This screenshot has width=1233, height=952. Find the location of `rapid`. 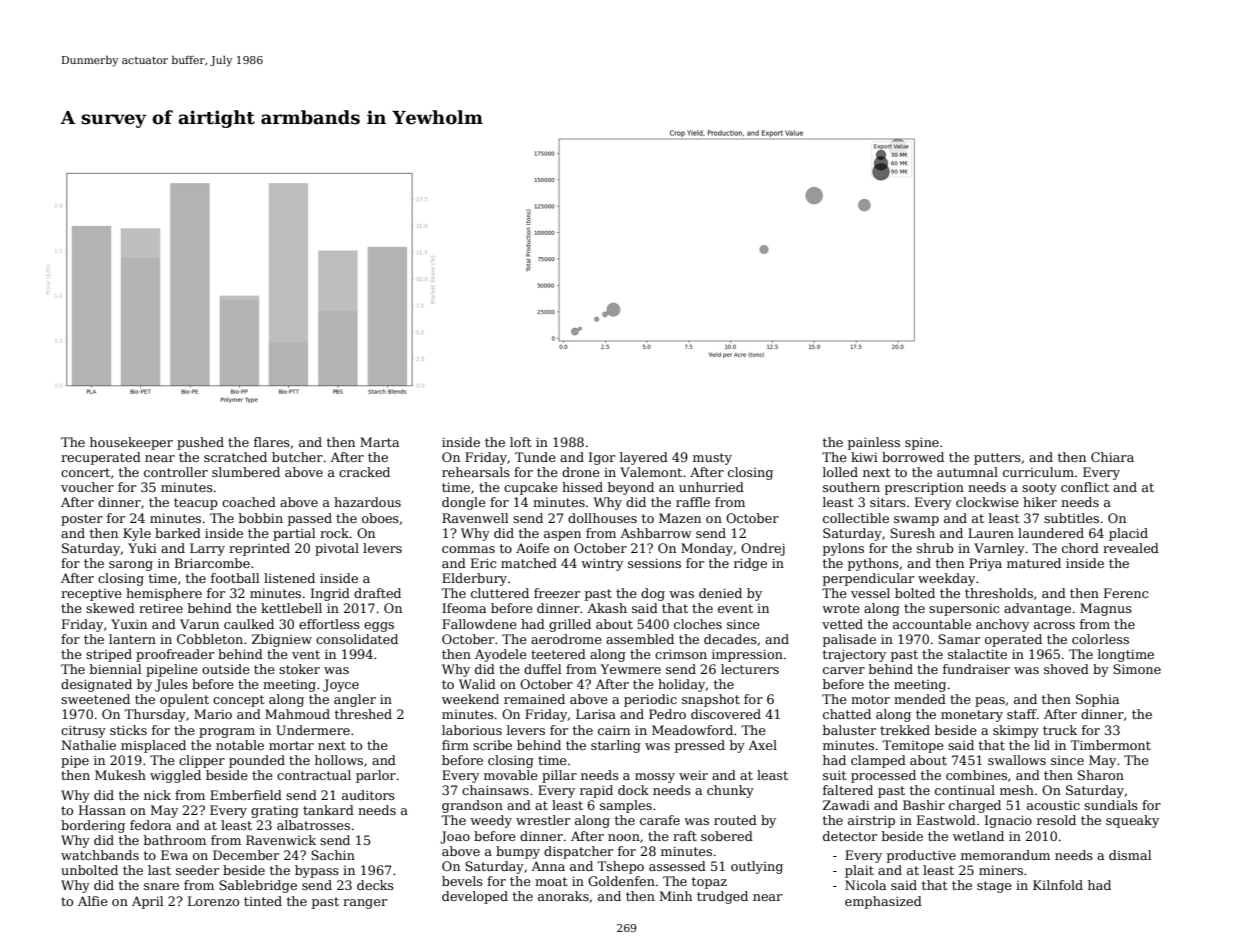

rapid is located at coordinates (596, 791).
